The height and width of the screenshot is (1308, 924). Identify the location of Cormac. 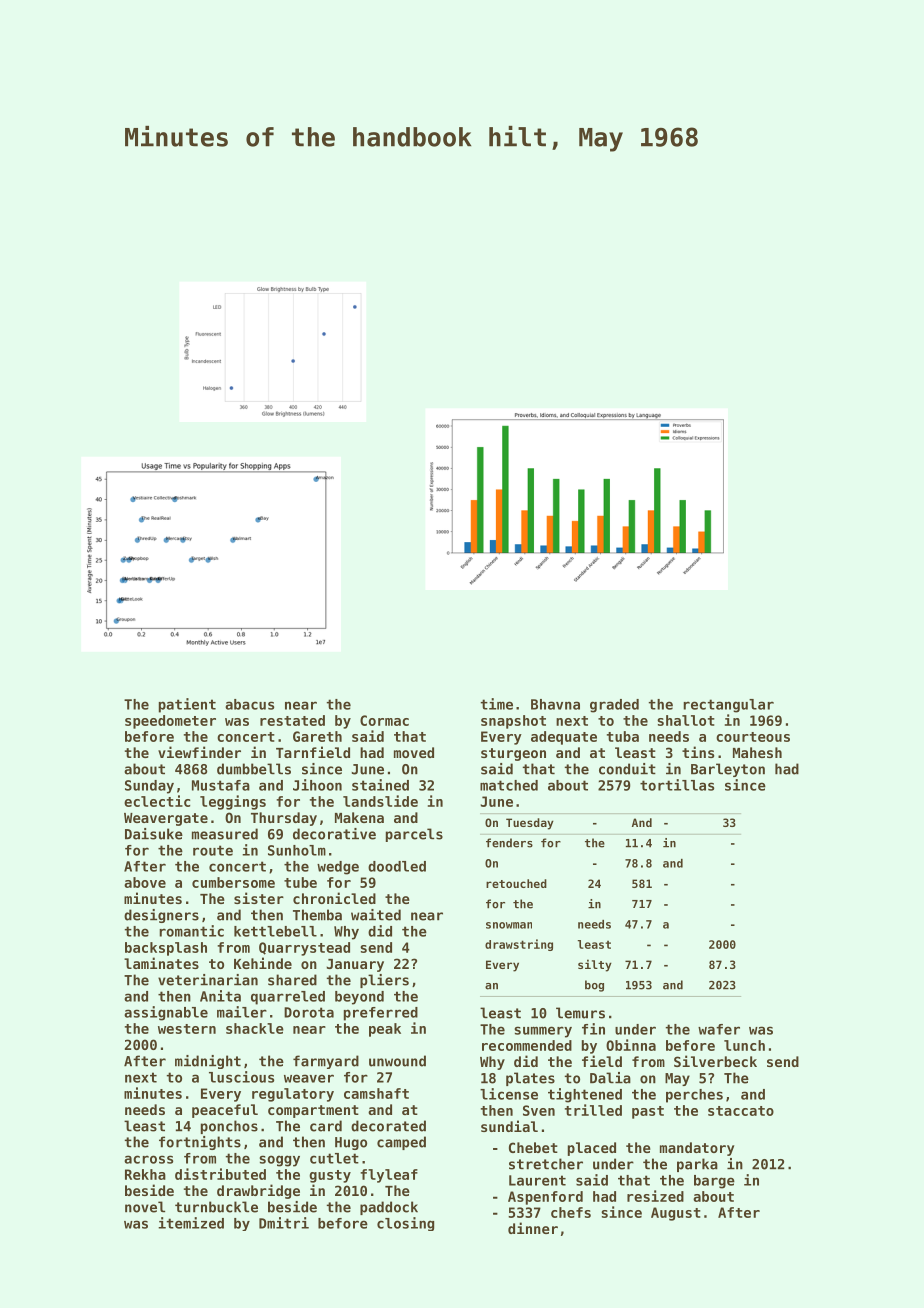
(384, 720).
